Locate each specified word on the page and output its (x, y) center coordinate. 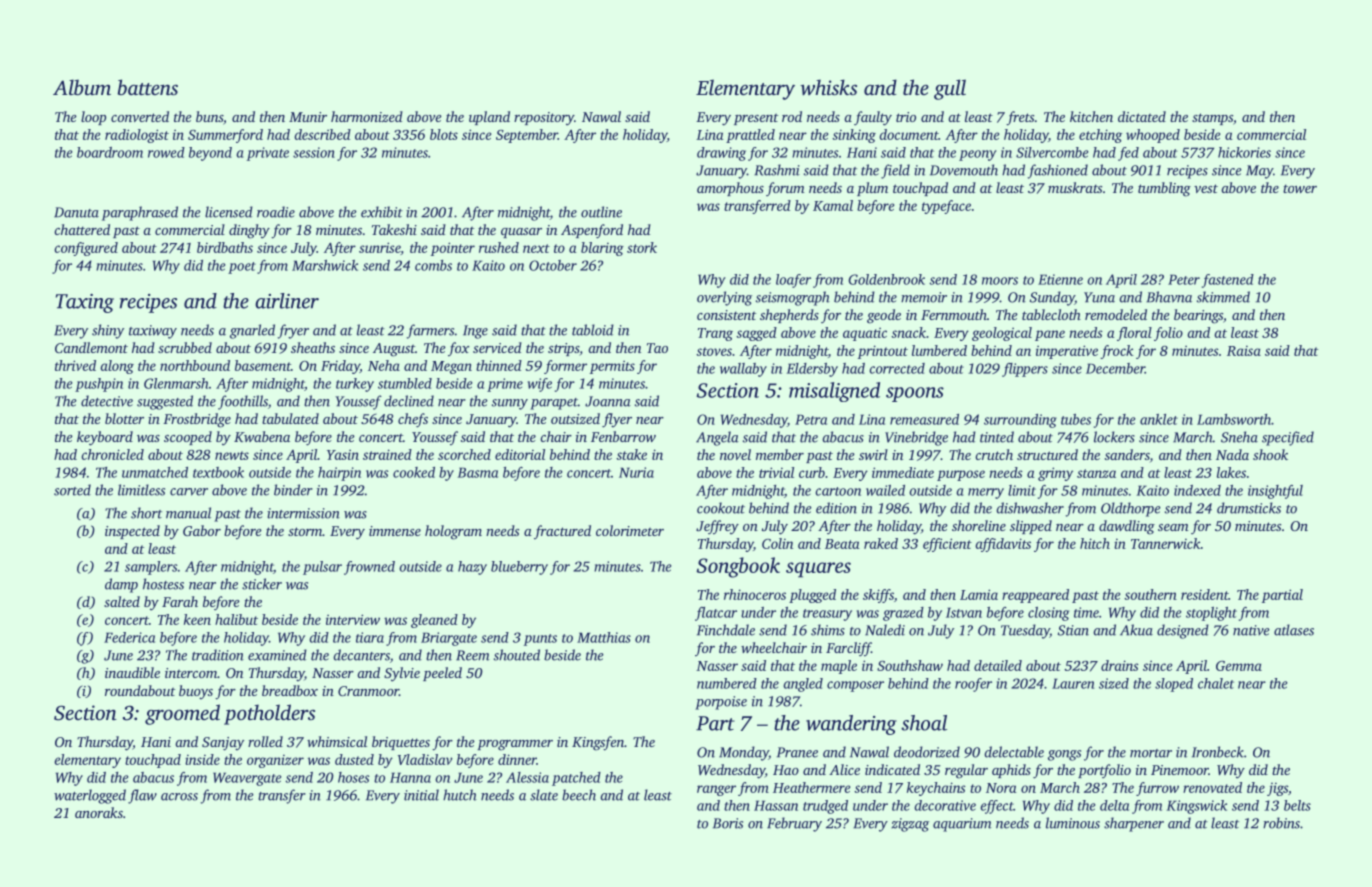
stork (642, 247)
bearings (1198, 316)
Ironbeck (1218, 752)
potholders (269, 714)
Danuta (76, 212)
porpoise (721, 703)
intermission (303, 513)
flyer (617, 420)
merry (986, 493)
